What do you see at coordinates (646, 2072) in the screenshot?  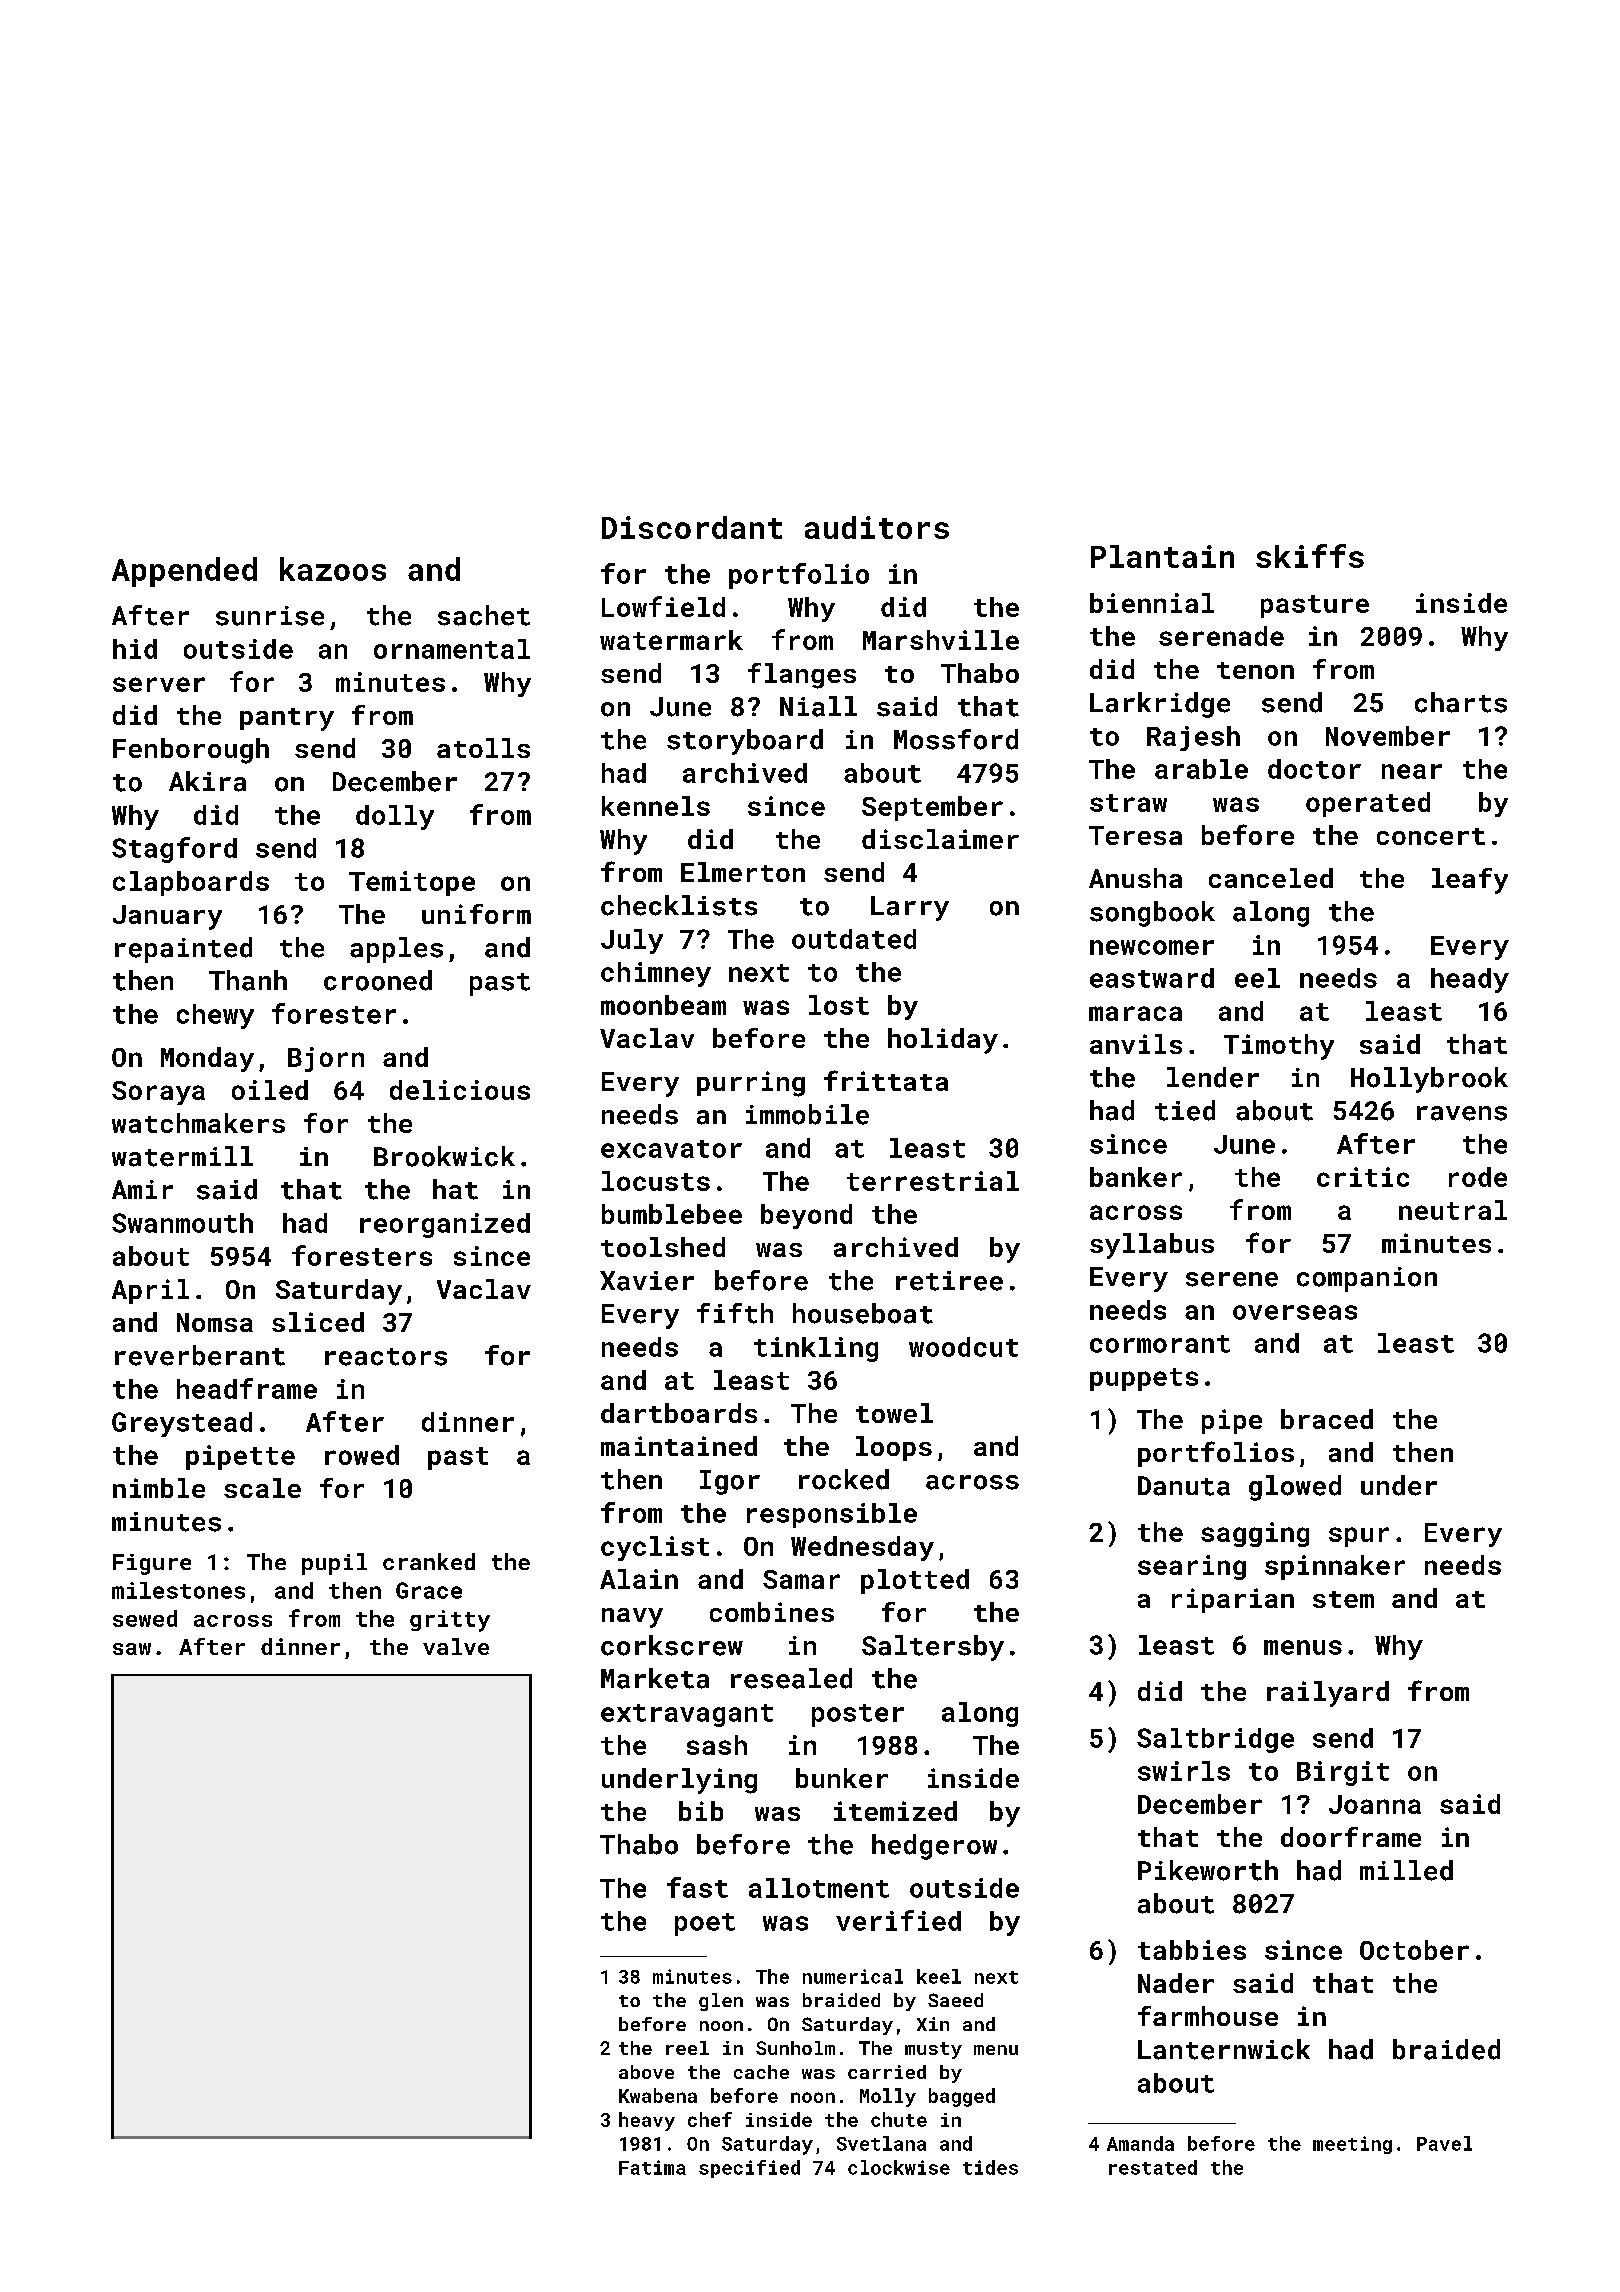 I see `above` at bounding box center [646, 2072].
